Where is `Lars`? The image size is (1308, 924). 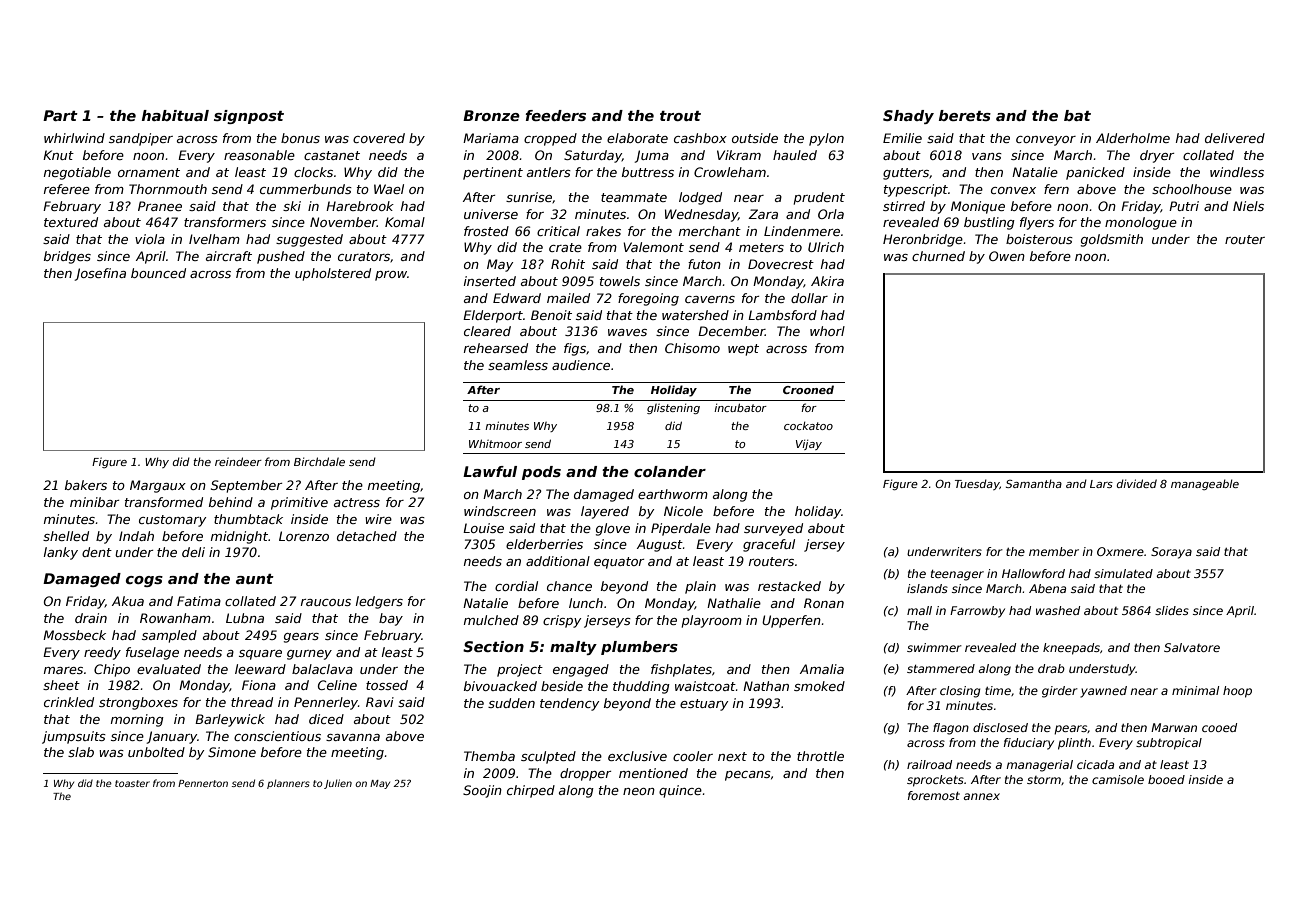 Lars is located at coordinates (1101, 484).
